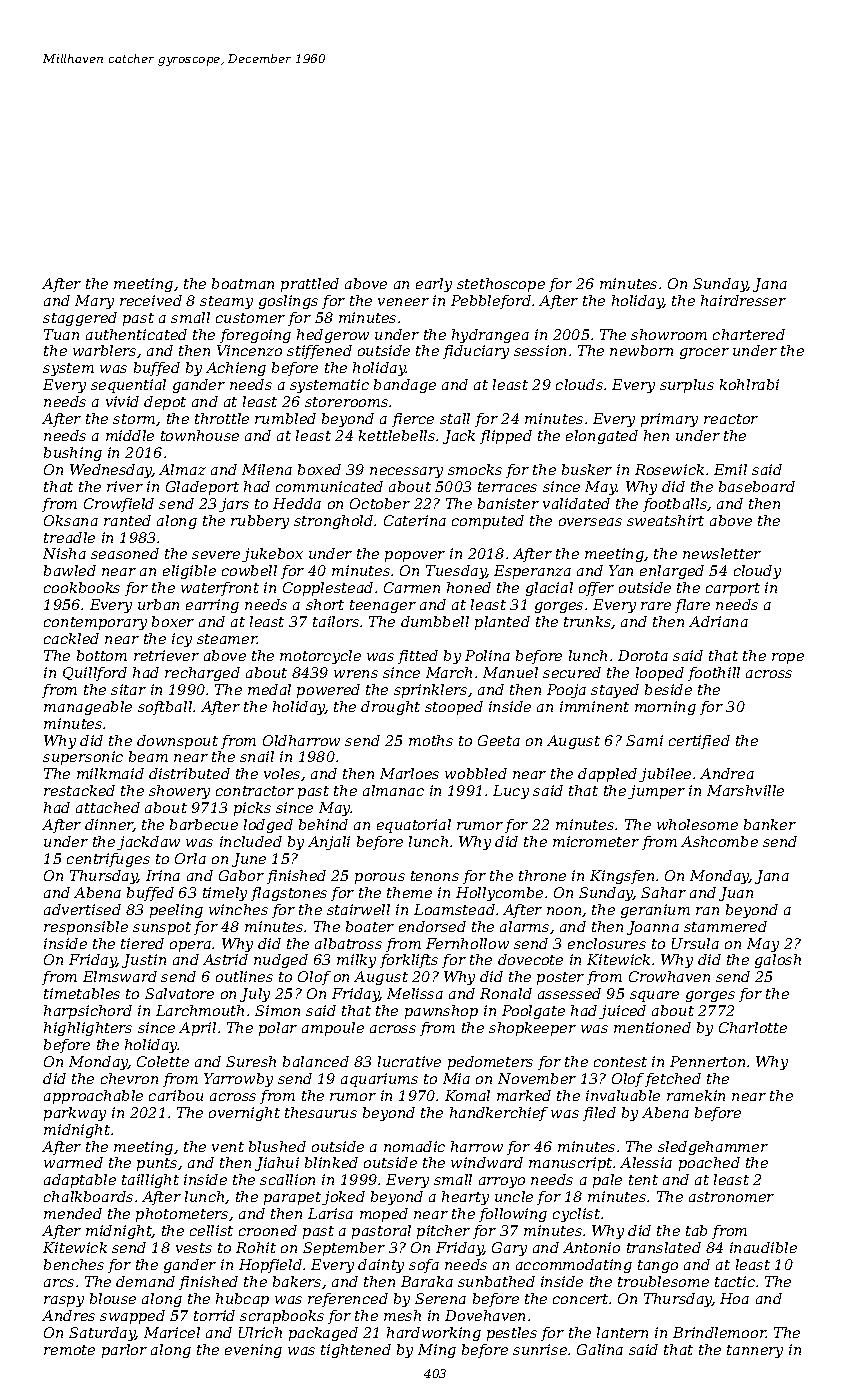 The width and height of the screenshot is (849, 1400). What do you see at coordinates (243, 283) in the screenshot?
I see `boatman` at bounding box center [243, 283].
